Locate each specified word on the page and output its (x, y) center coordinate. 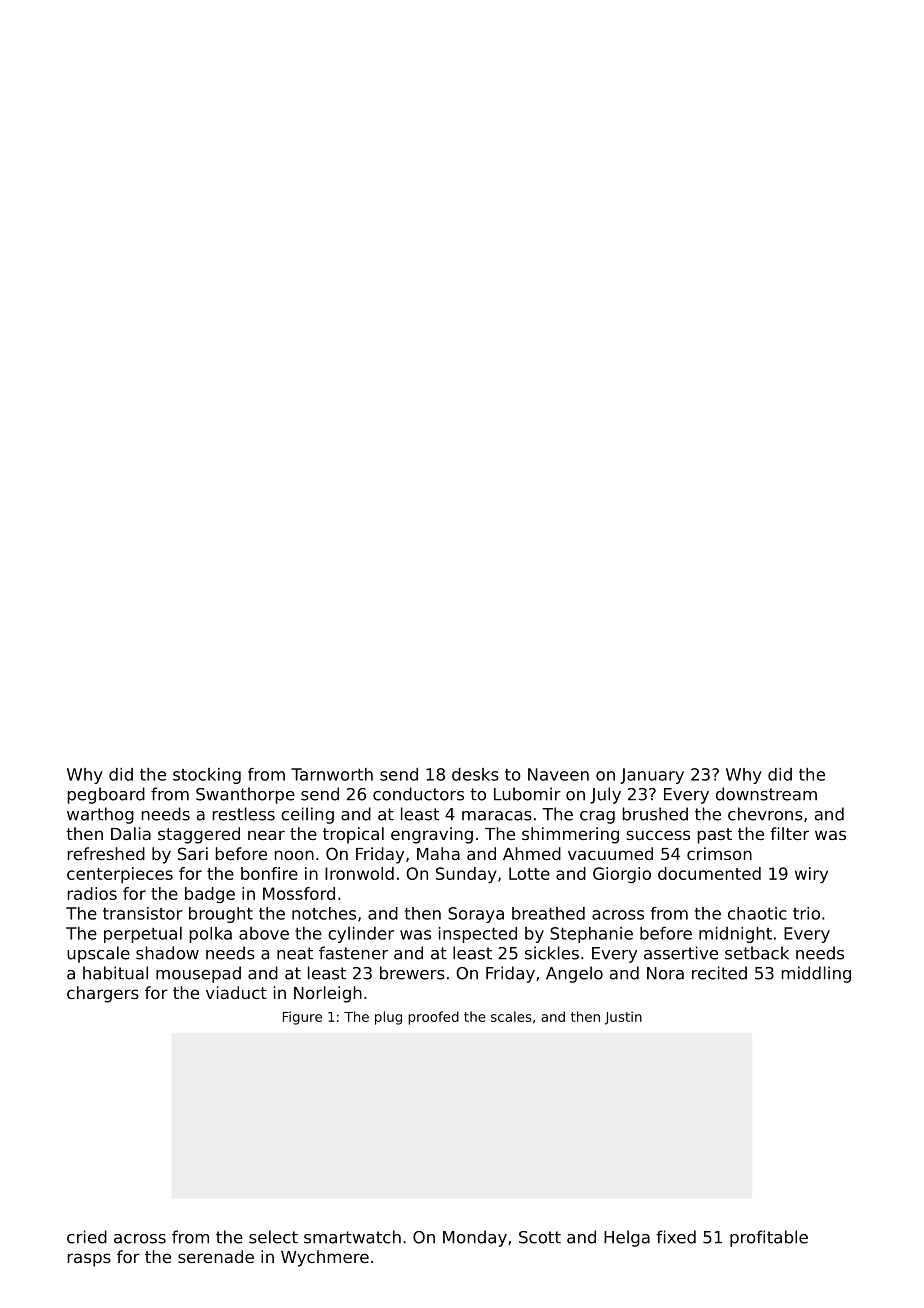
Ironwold (359, 873)
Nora (665, 973)
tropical (353, 835)
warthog (100, 815)
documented (709, 873)
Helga (627, 1238)
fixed (676, 1237)
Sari (193, 853)
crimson (719, 853)
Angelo (574, 974)
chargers (103, 994)
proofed (433, 1018)
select (273, 1237)
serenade (216, 1256)
